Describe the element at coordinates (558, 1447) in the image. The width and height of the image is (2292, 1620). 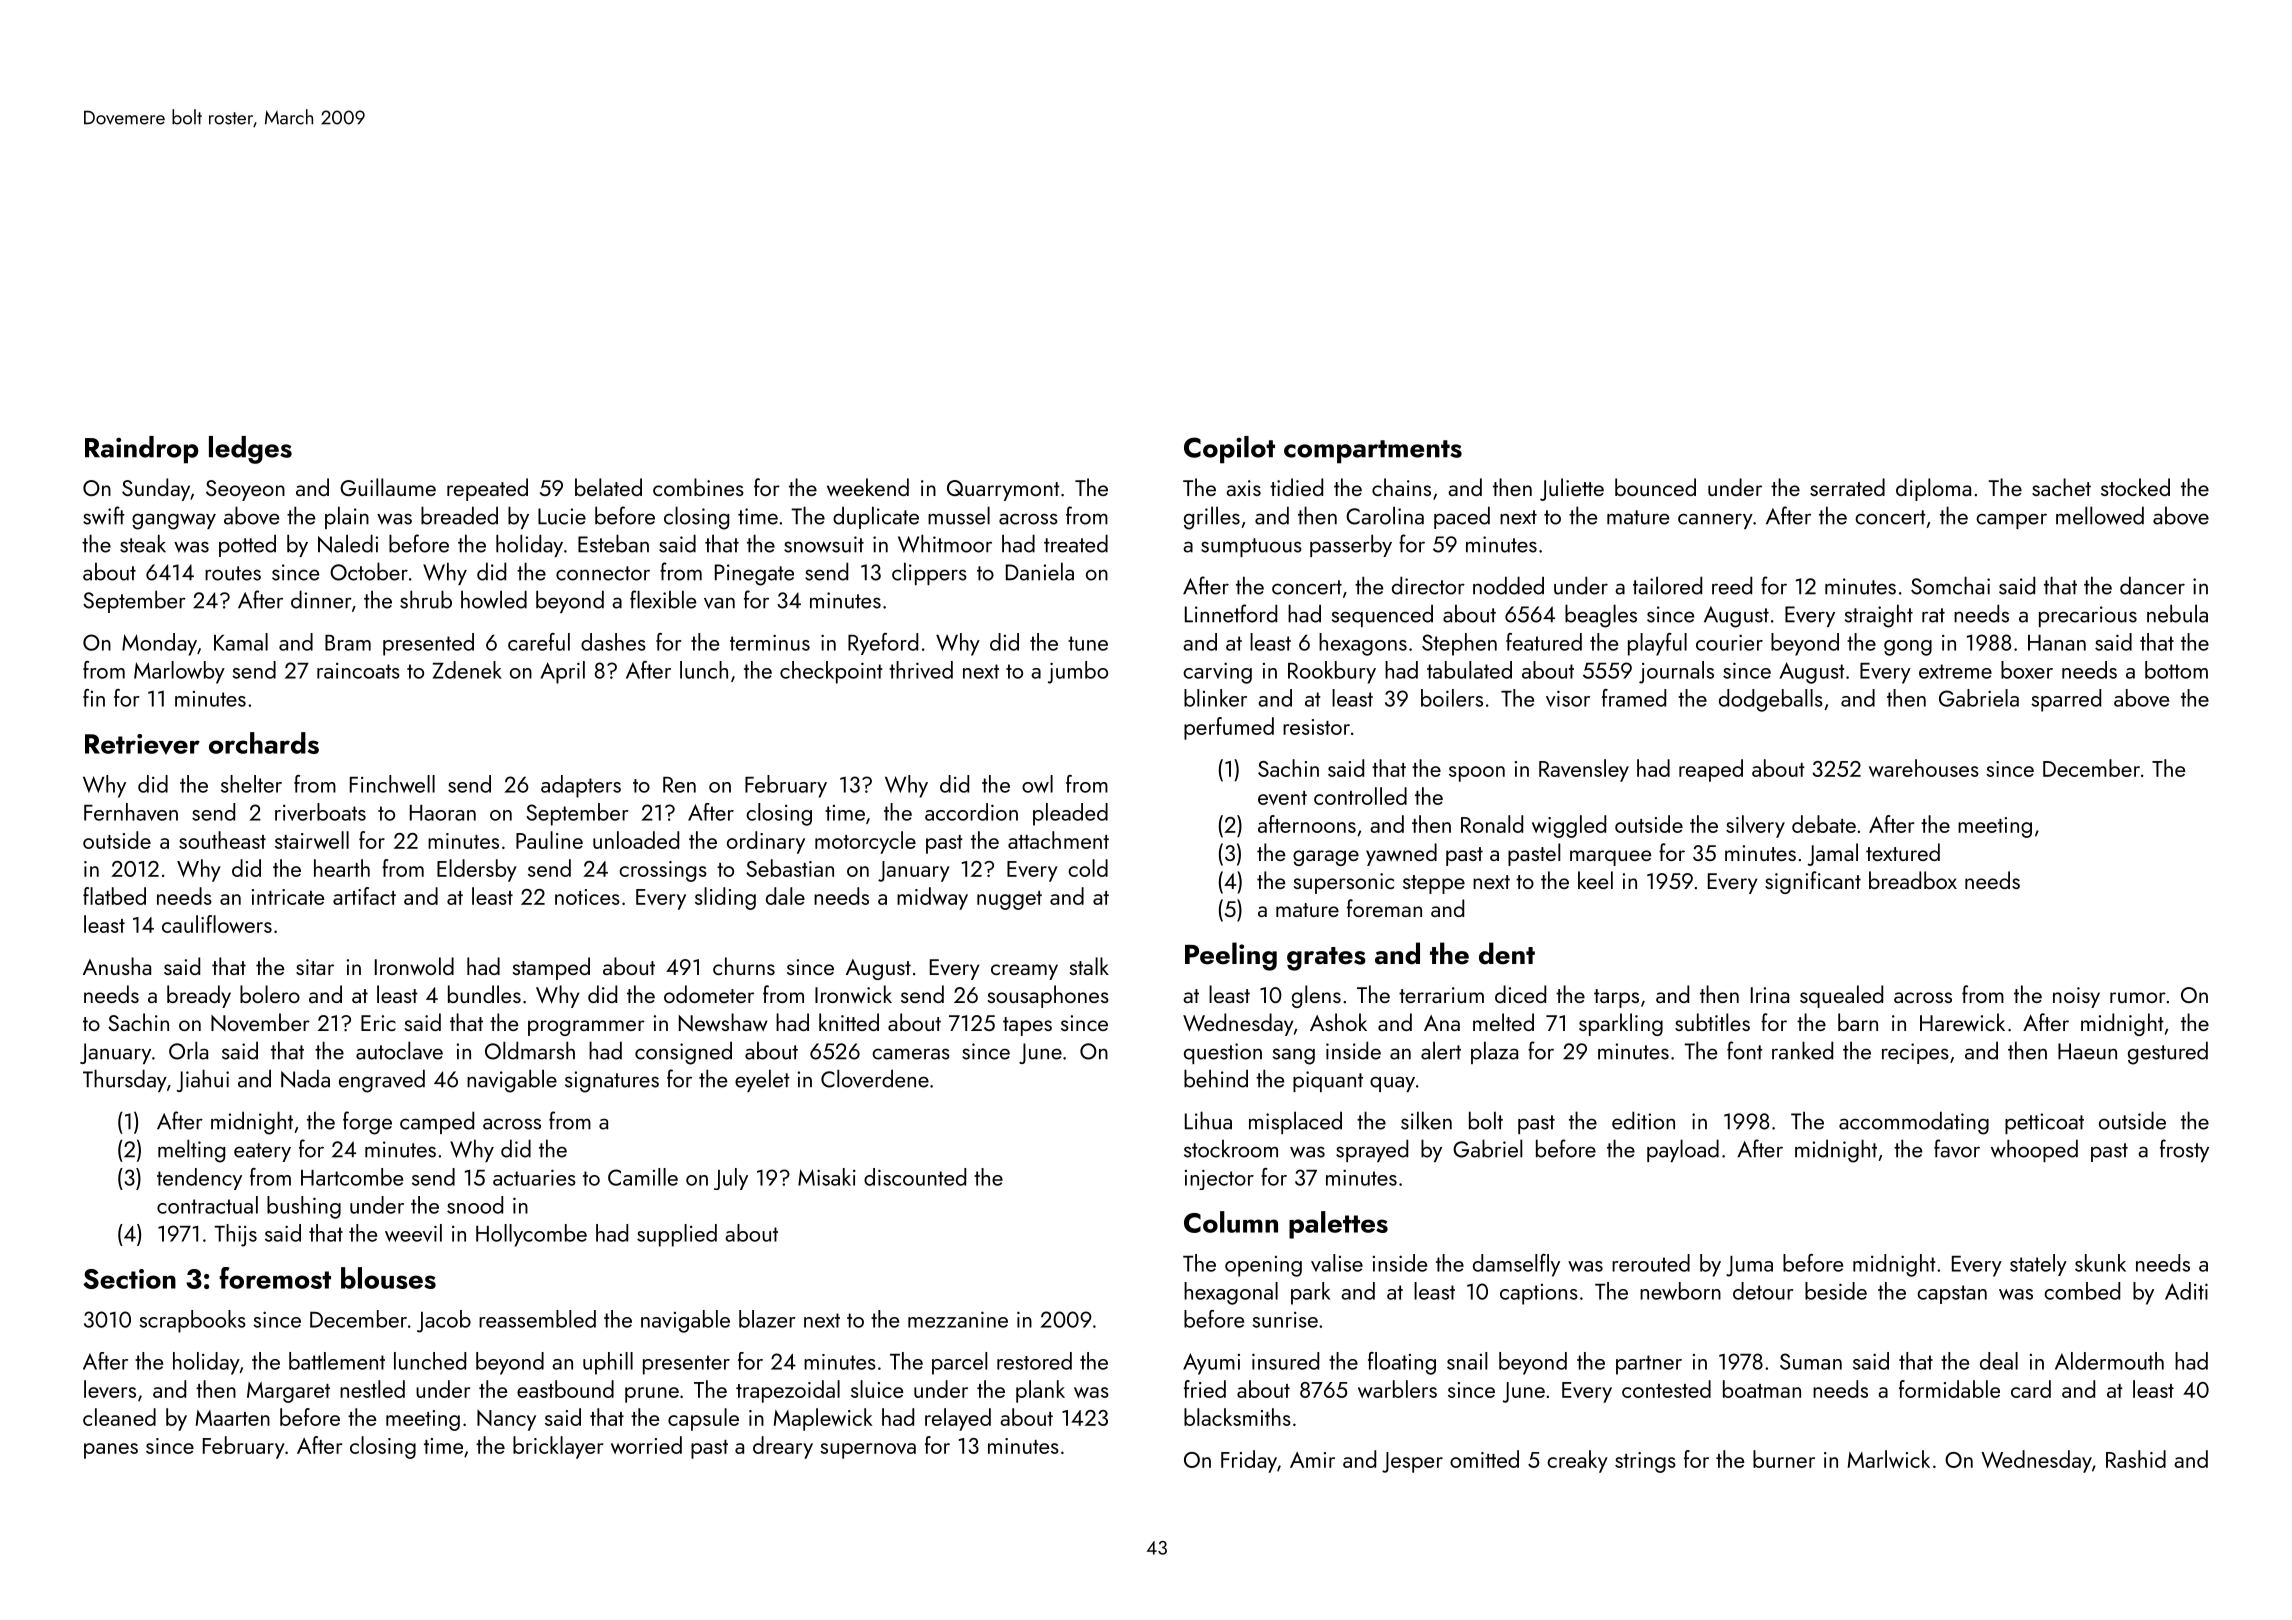
I see `bricklayer` at that location.
